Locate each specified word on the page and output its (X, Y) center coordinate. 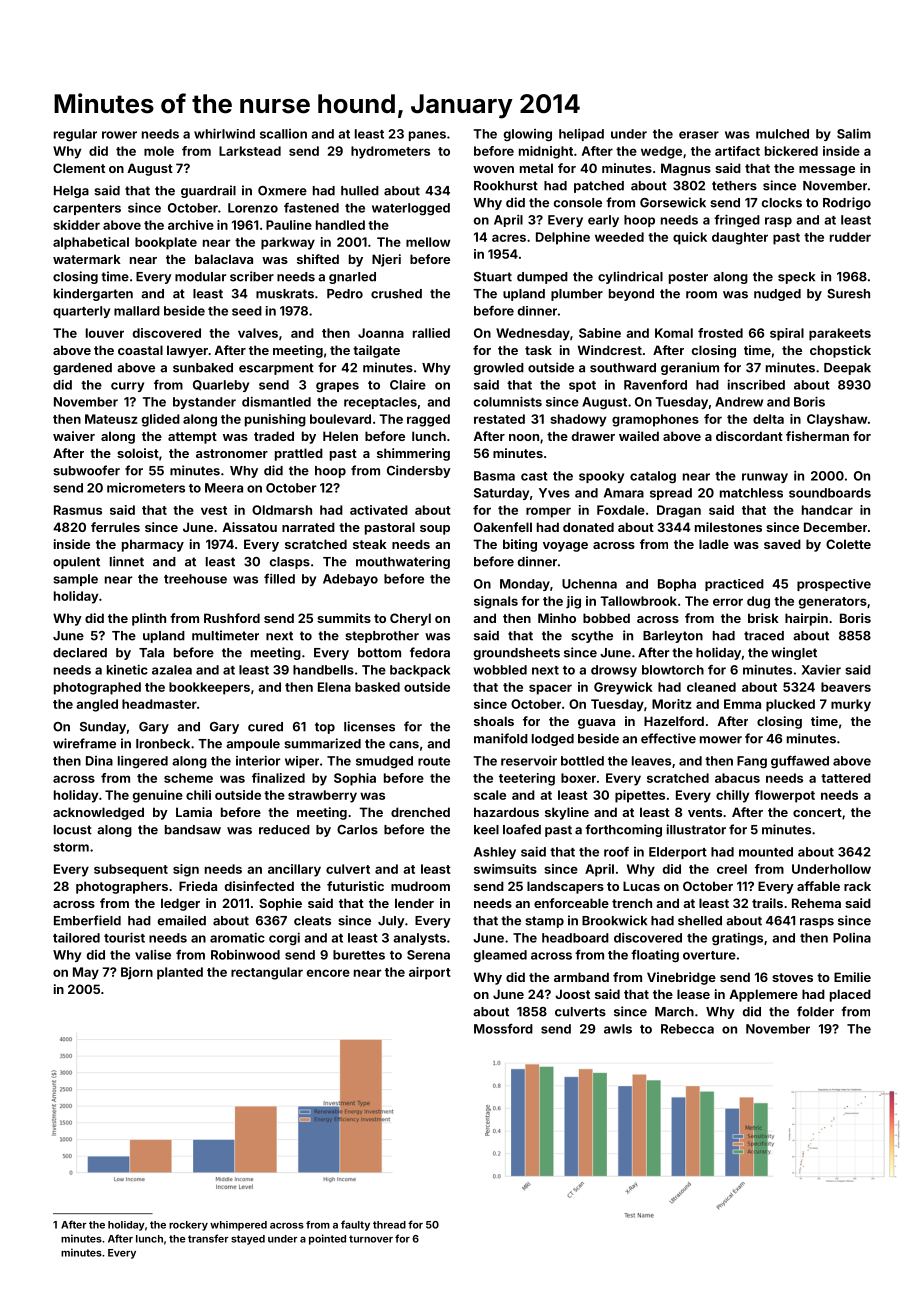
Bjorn (137, 973)
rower (119, 135)
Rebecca (687, 1029)
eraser (699, 135)
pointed (327, 1239)
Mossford (503, 1029)
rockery (188, 1226)
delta (768, 419)
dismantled (276, 401)
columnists (508, 401)
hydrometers (390, 152)
